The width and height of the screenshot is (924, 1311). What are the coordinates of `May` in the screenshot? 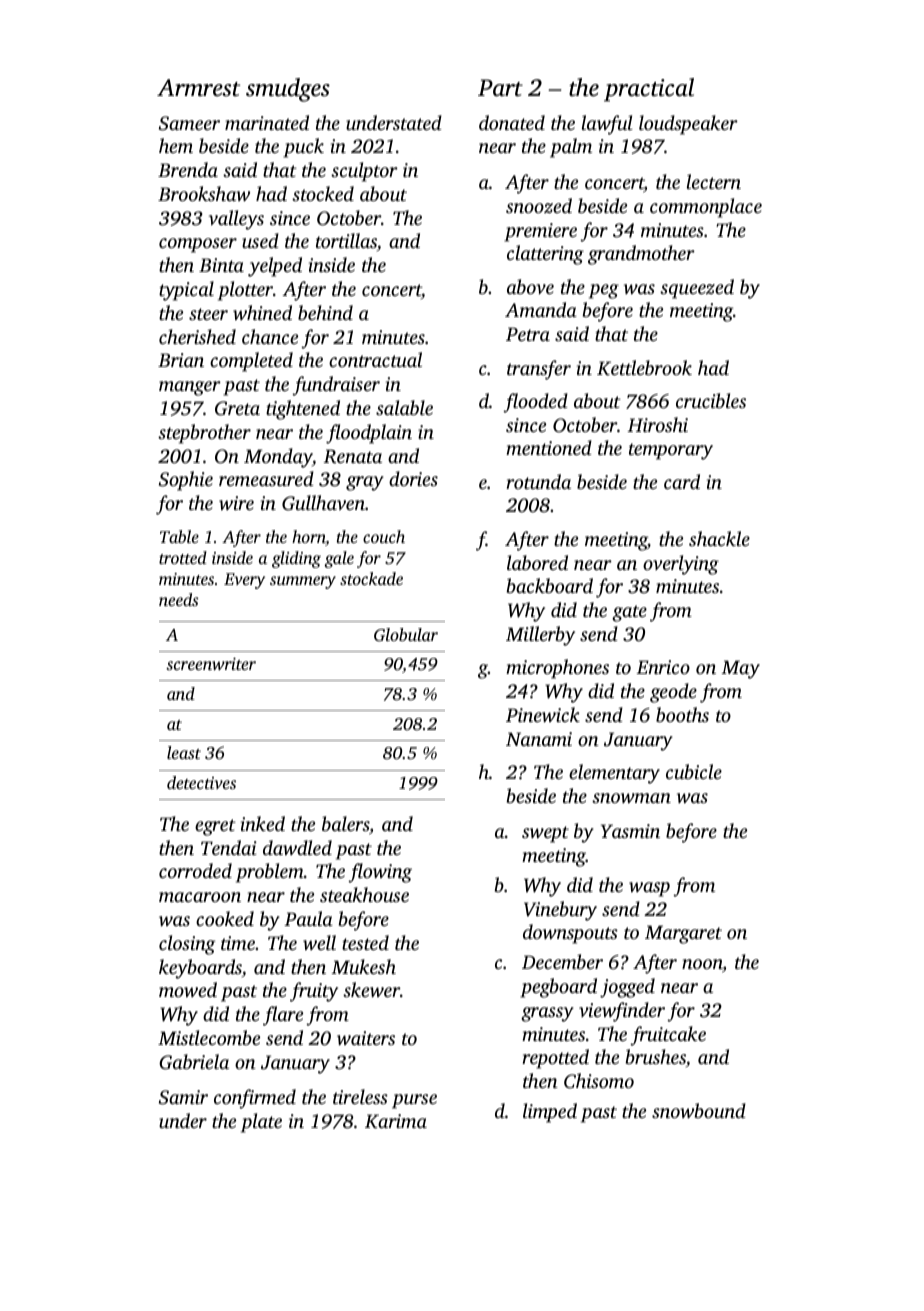 It's located at (741, 669).
